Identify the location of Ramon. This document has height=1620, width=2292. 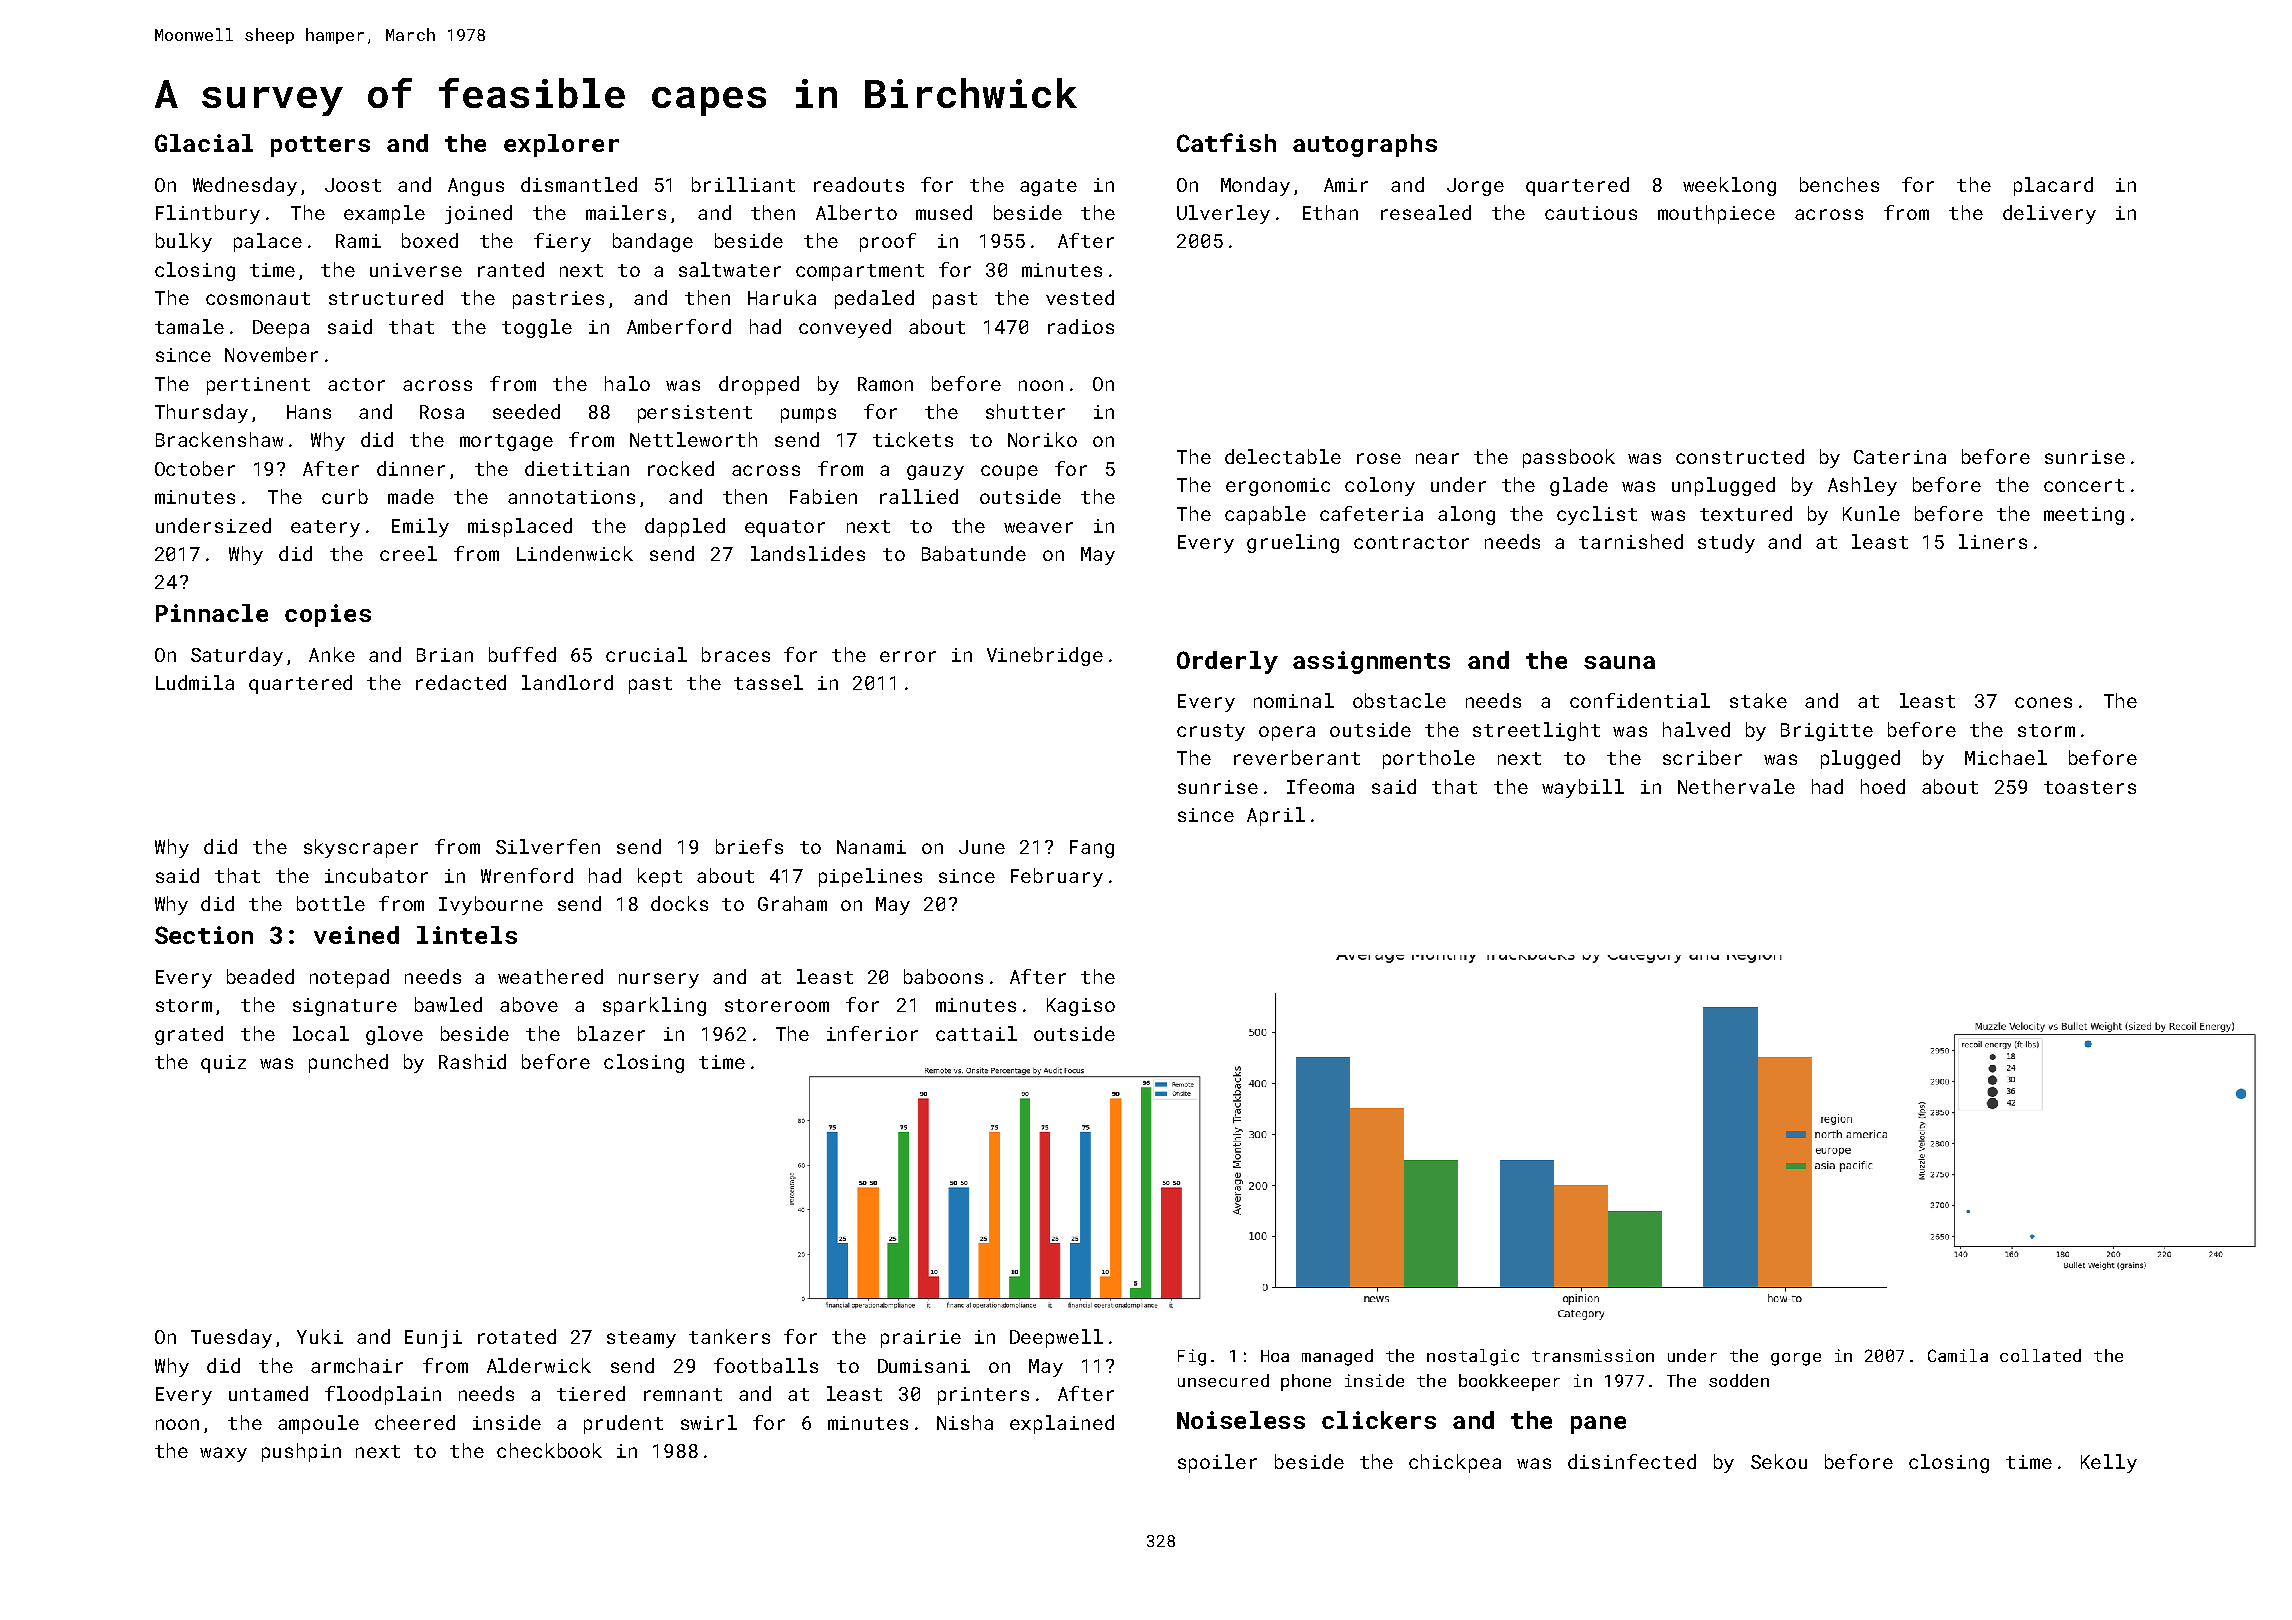
(885, 384).
